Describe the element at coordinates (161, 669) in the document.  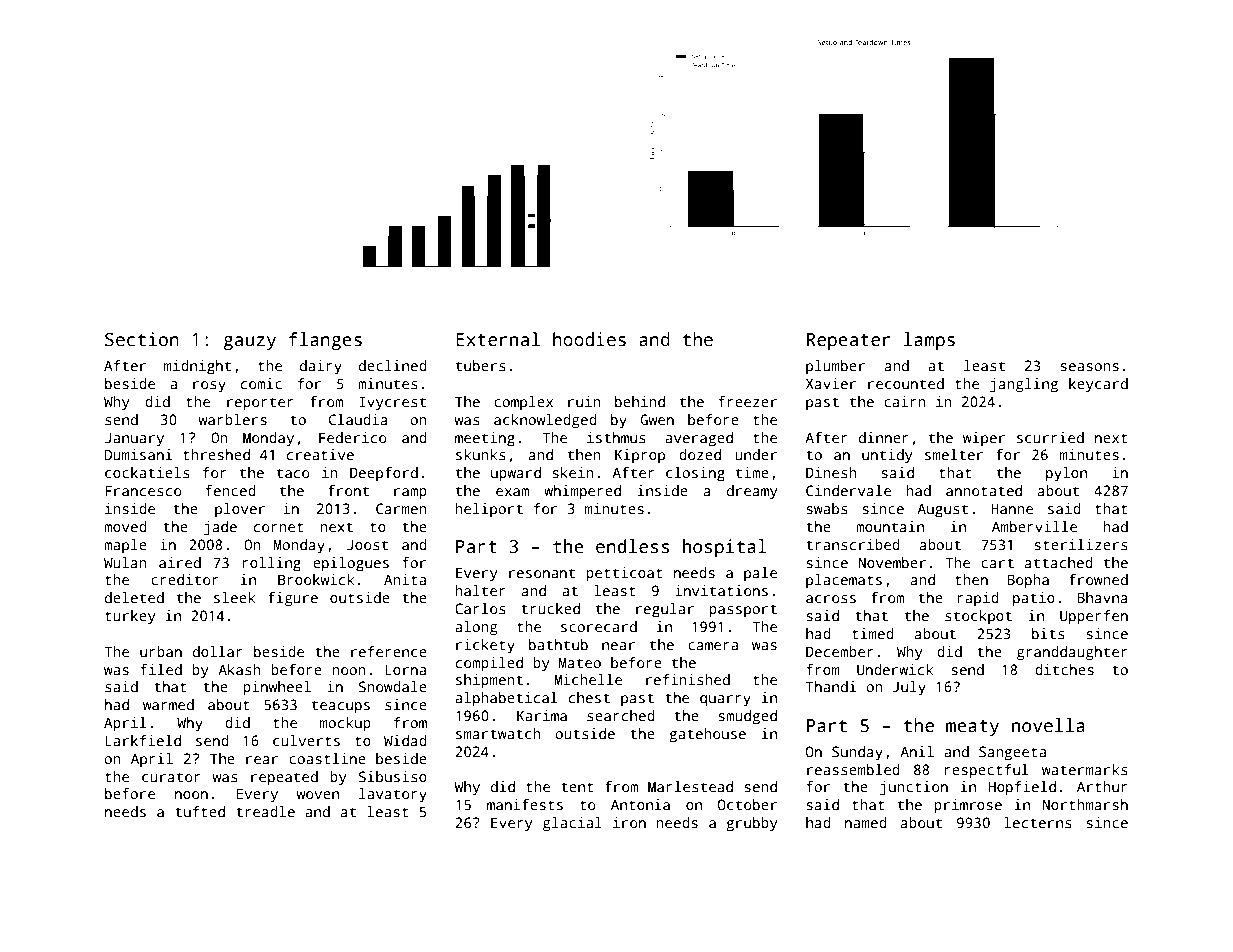
I see `filed` at that location.
